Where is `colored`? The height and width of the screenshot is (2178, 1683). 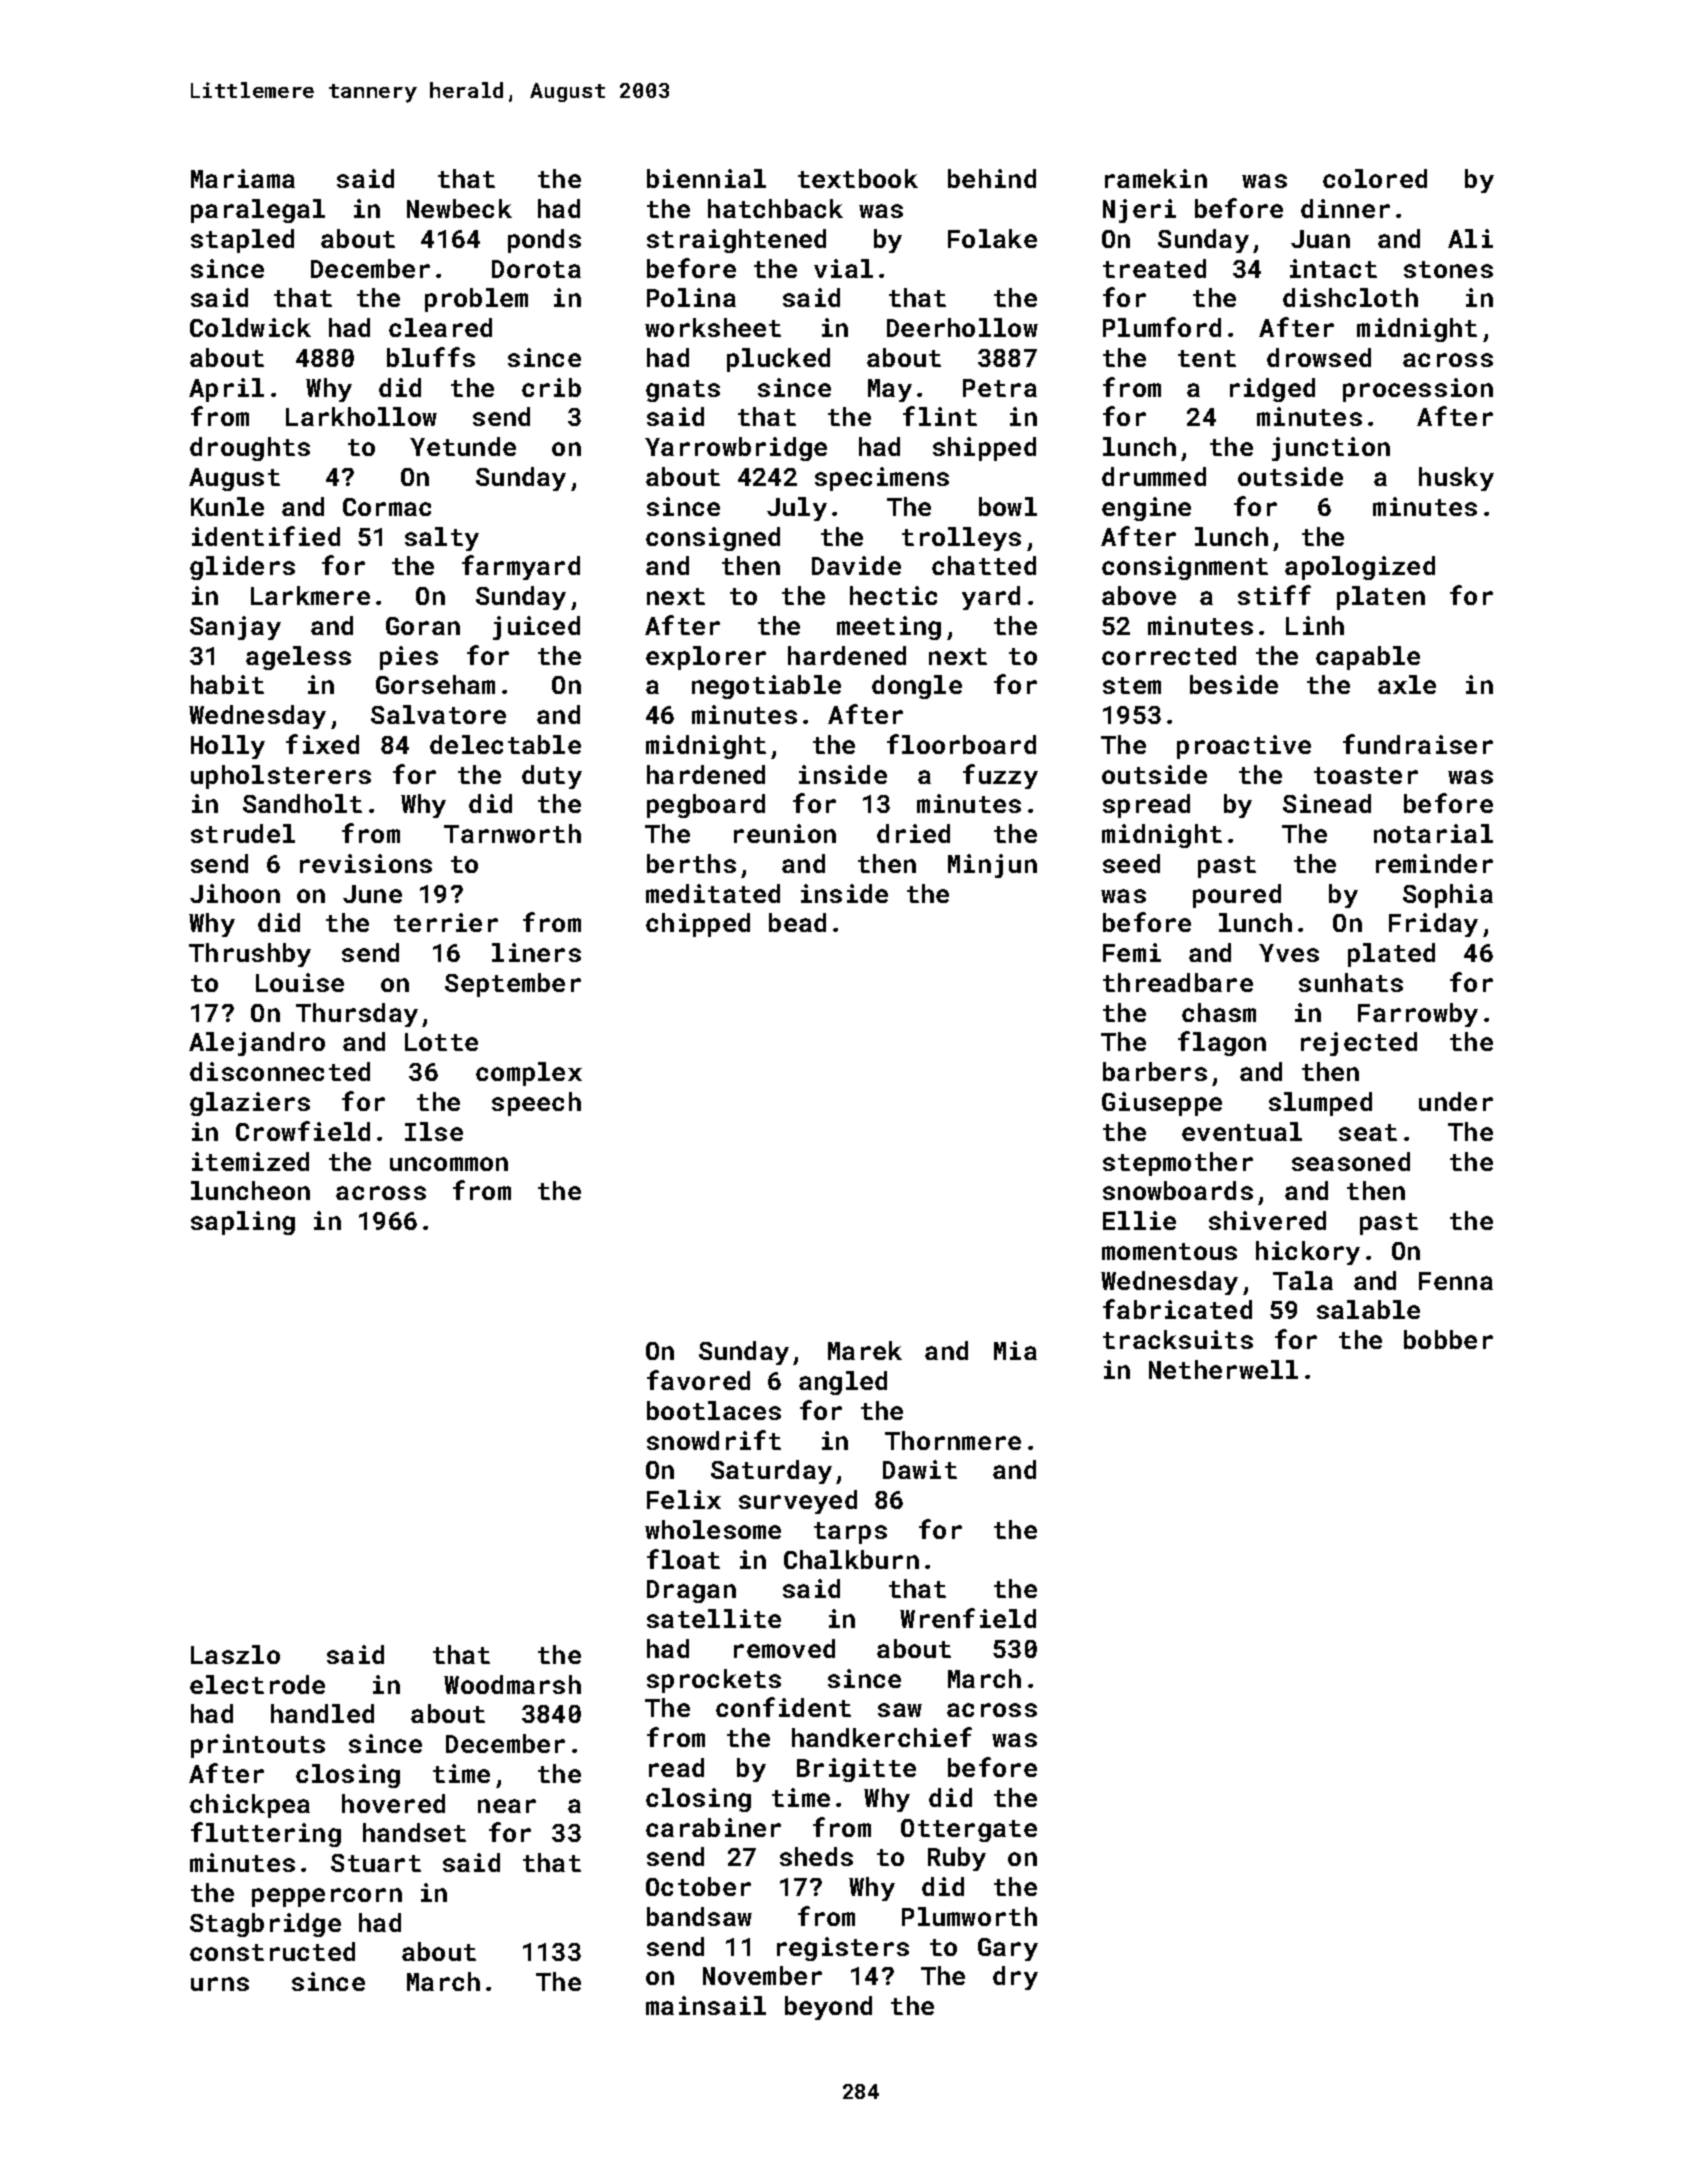 colored is located at coordinates (1375, 178).
